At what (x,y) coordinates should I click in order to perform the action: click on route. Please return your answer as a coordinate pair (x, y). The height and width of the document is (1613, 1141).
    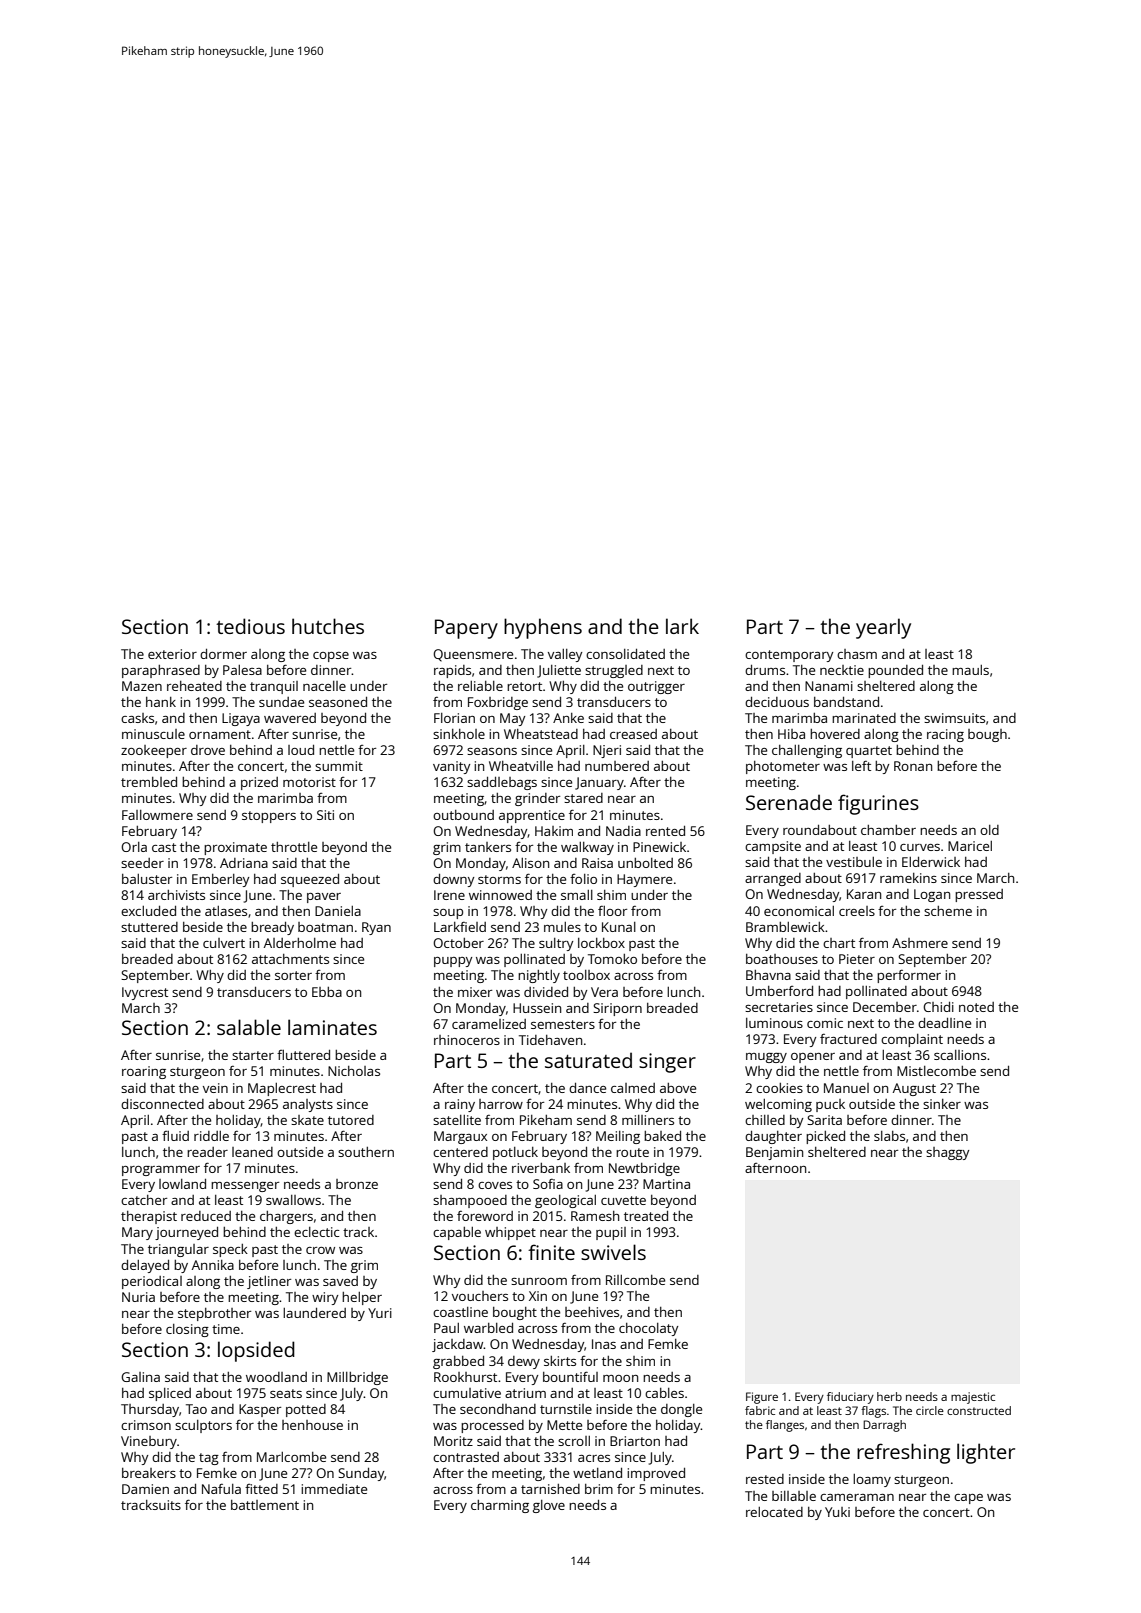
    Looking at the image, I should click on (632, 1152).
